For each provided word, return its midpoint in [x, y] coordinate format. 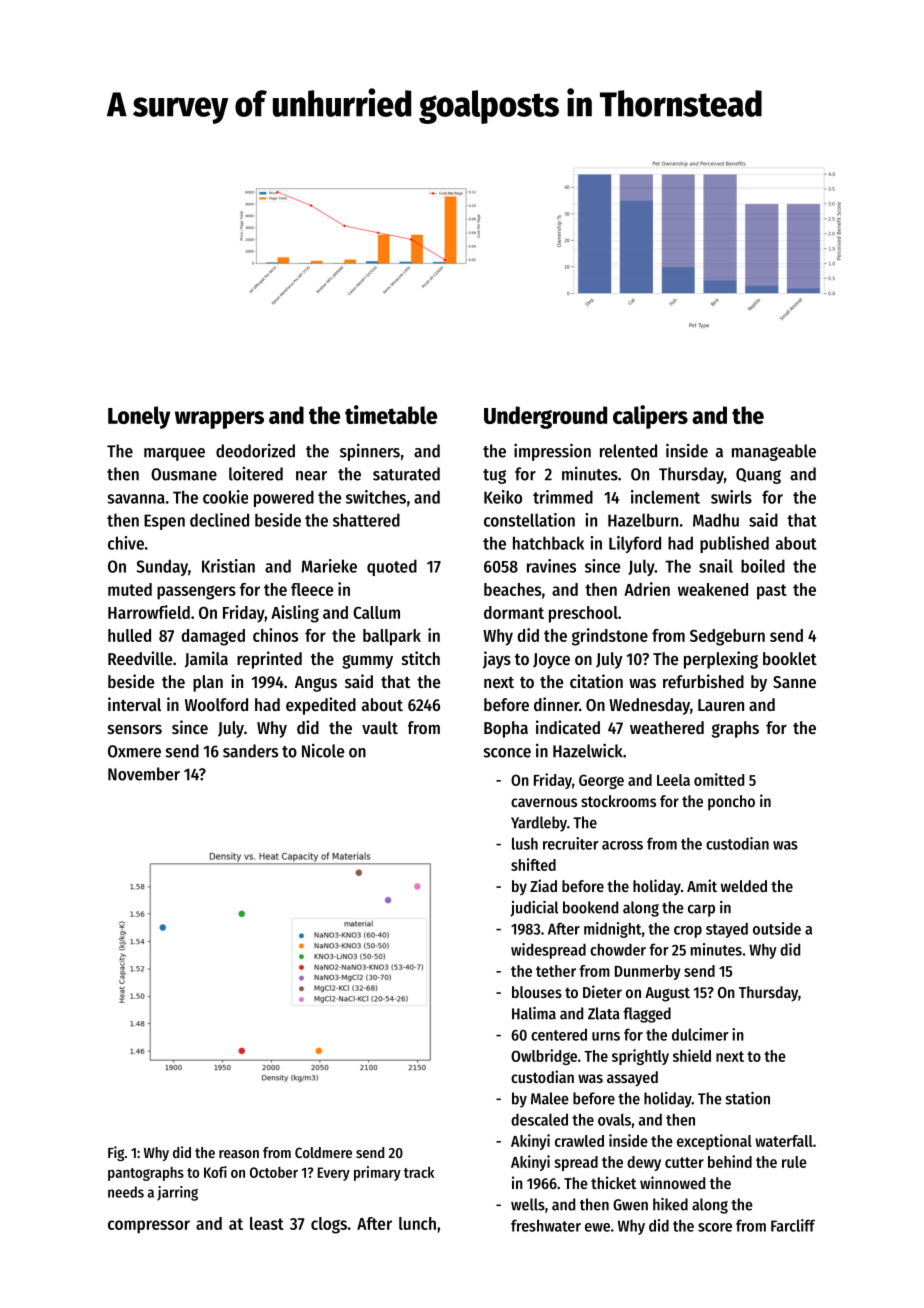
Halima [534, 1013]
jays [497, 660]
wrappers [219, 420]
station [747, 1098]
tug [494, 476]
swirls [731, 497]
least [267, 1223]
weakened [713, 589]
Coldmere [323, 1152]
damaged [213, 637]
